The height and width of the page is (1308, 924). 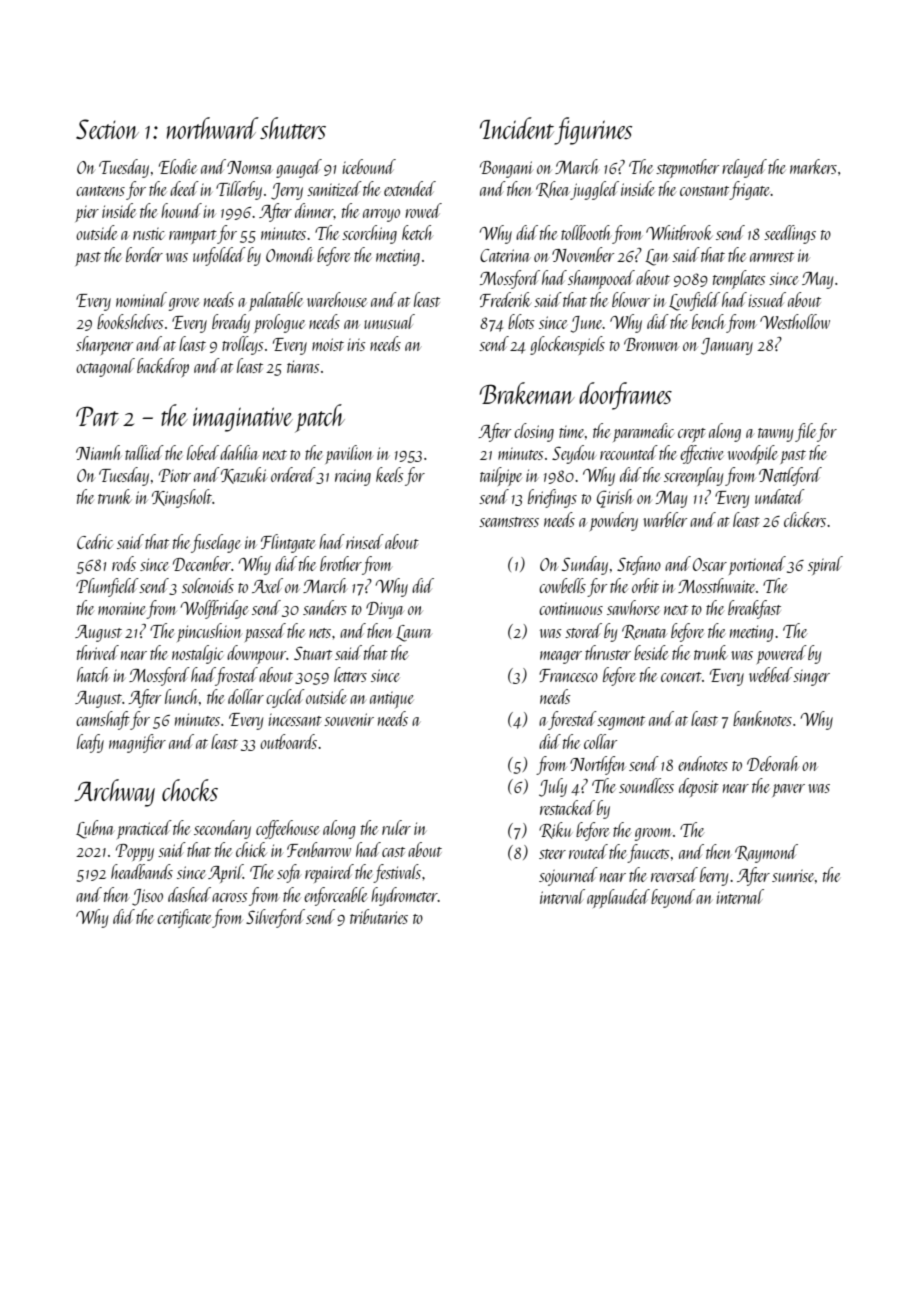 I want to click on glockenspiels, so click(x=567, y=345).
